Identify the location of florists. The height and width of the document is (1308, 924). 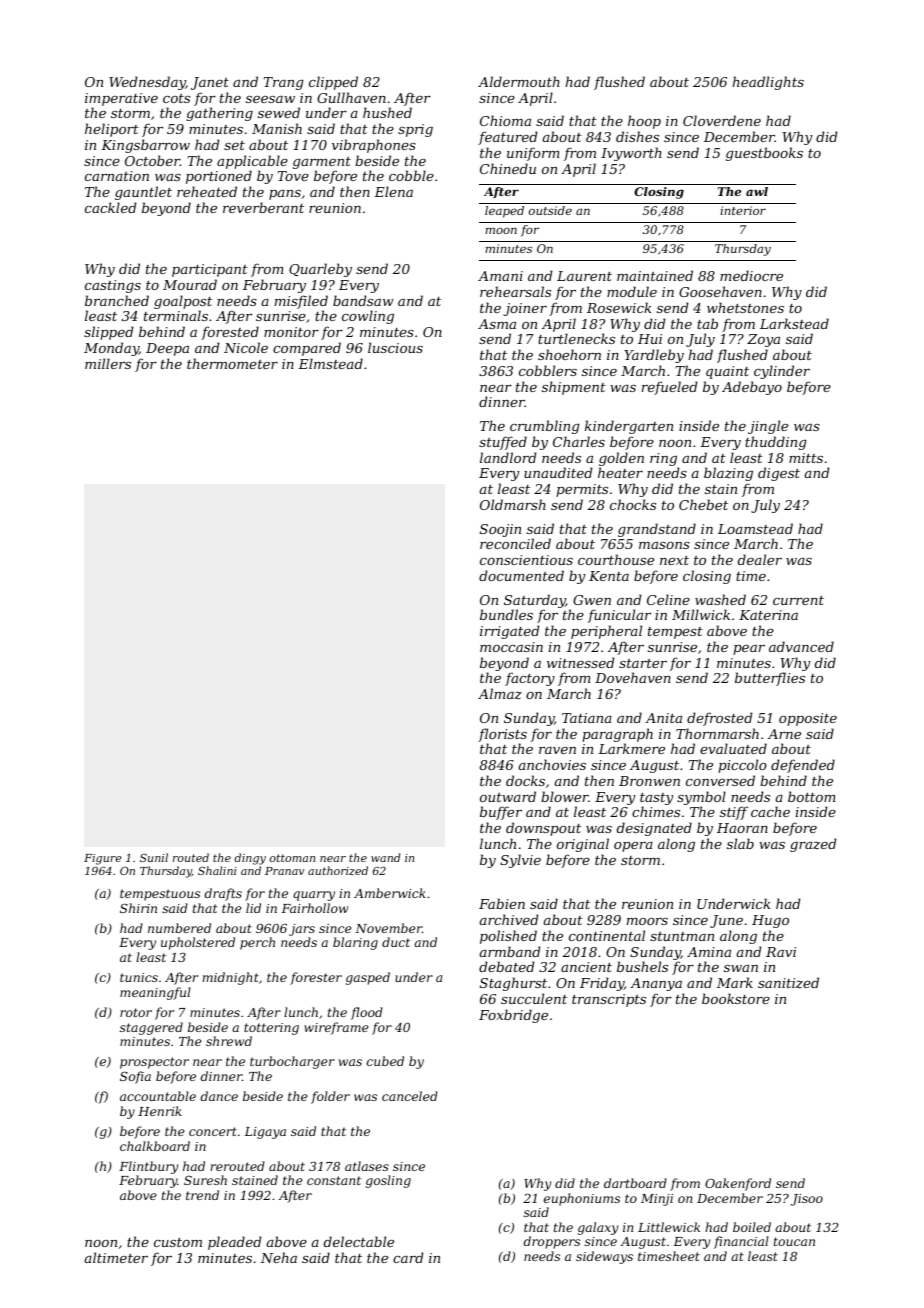
(502, 735).
